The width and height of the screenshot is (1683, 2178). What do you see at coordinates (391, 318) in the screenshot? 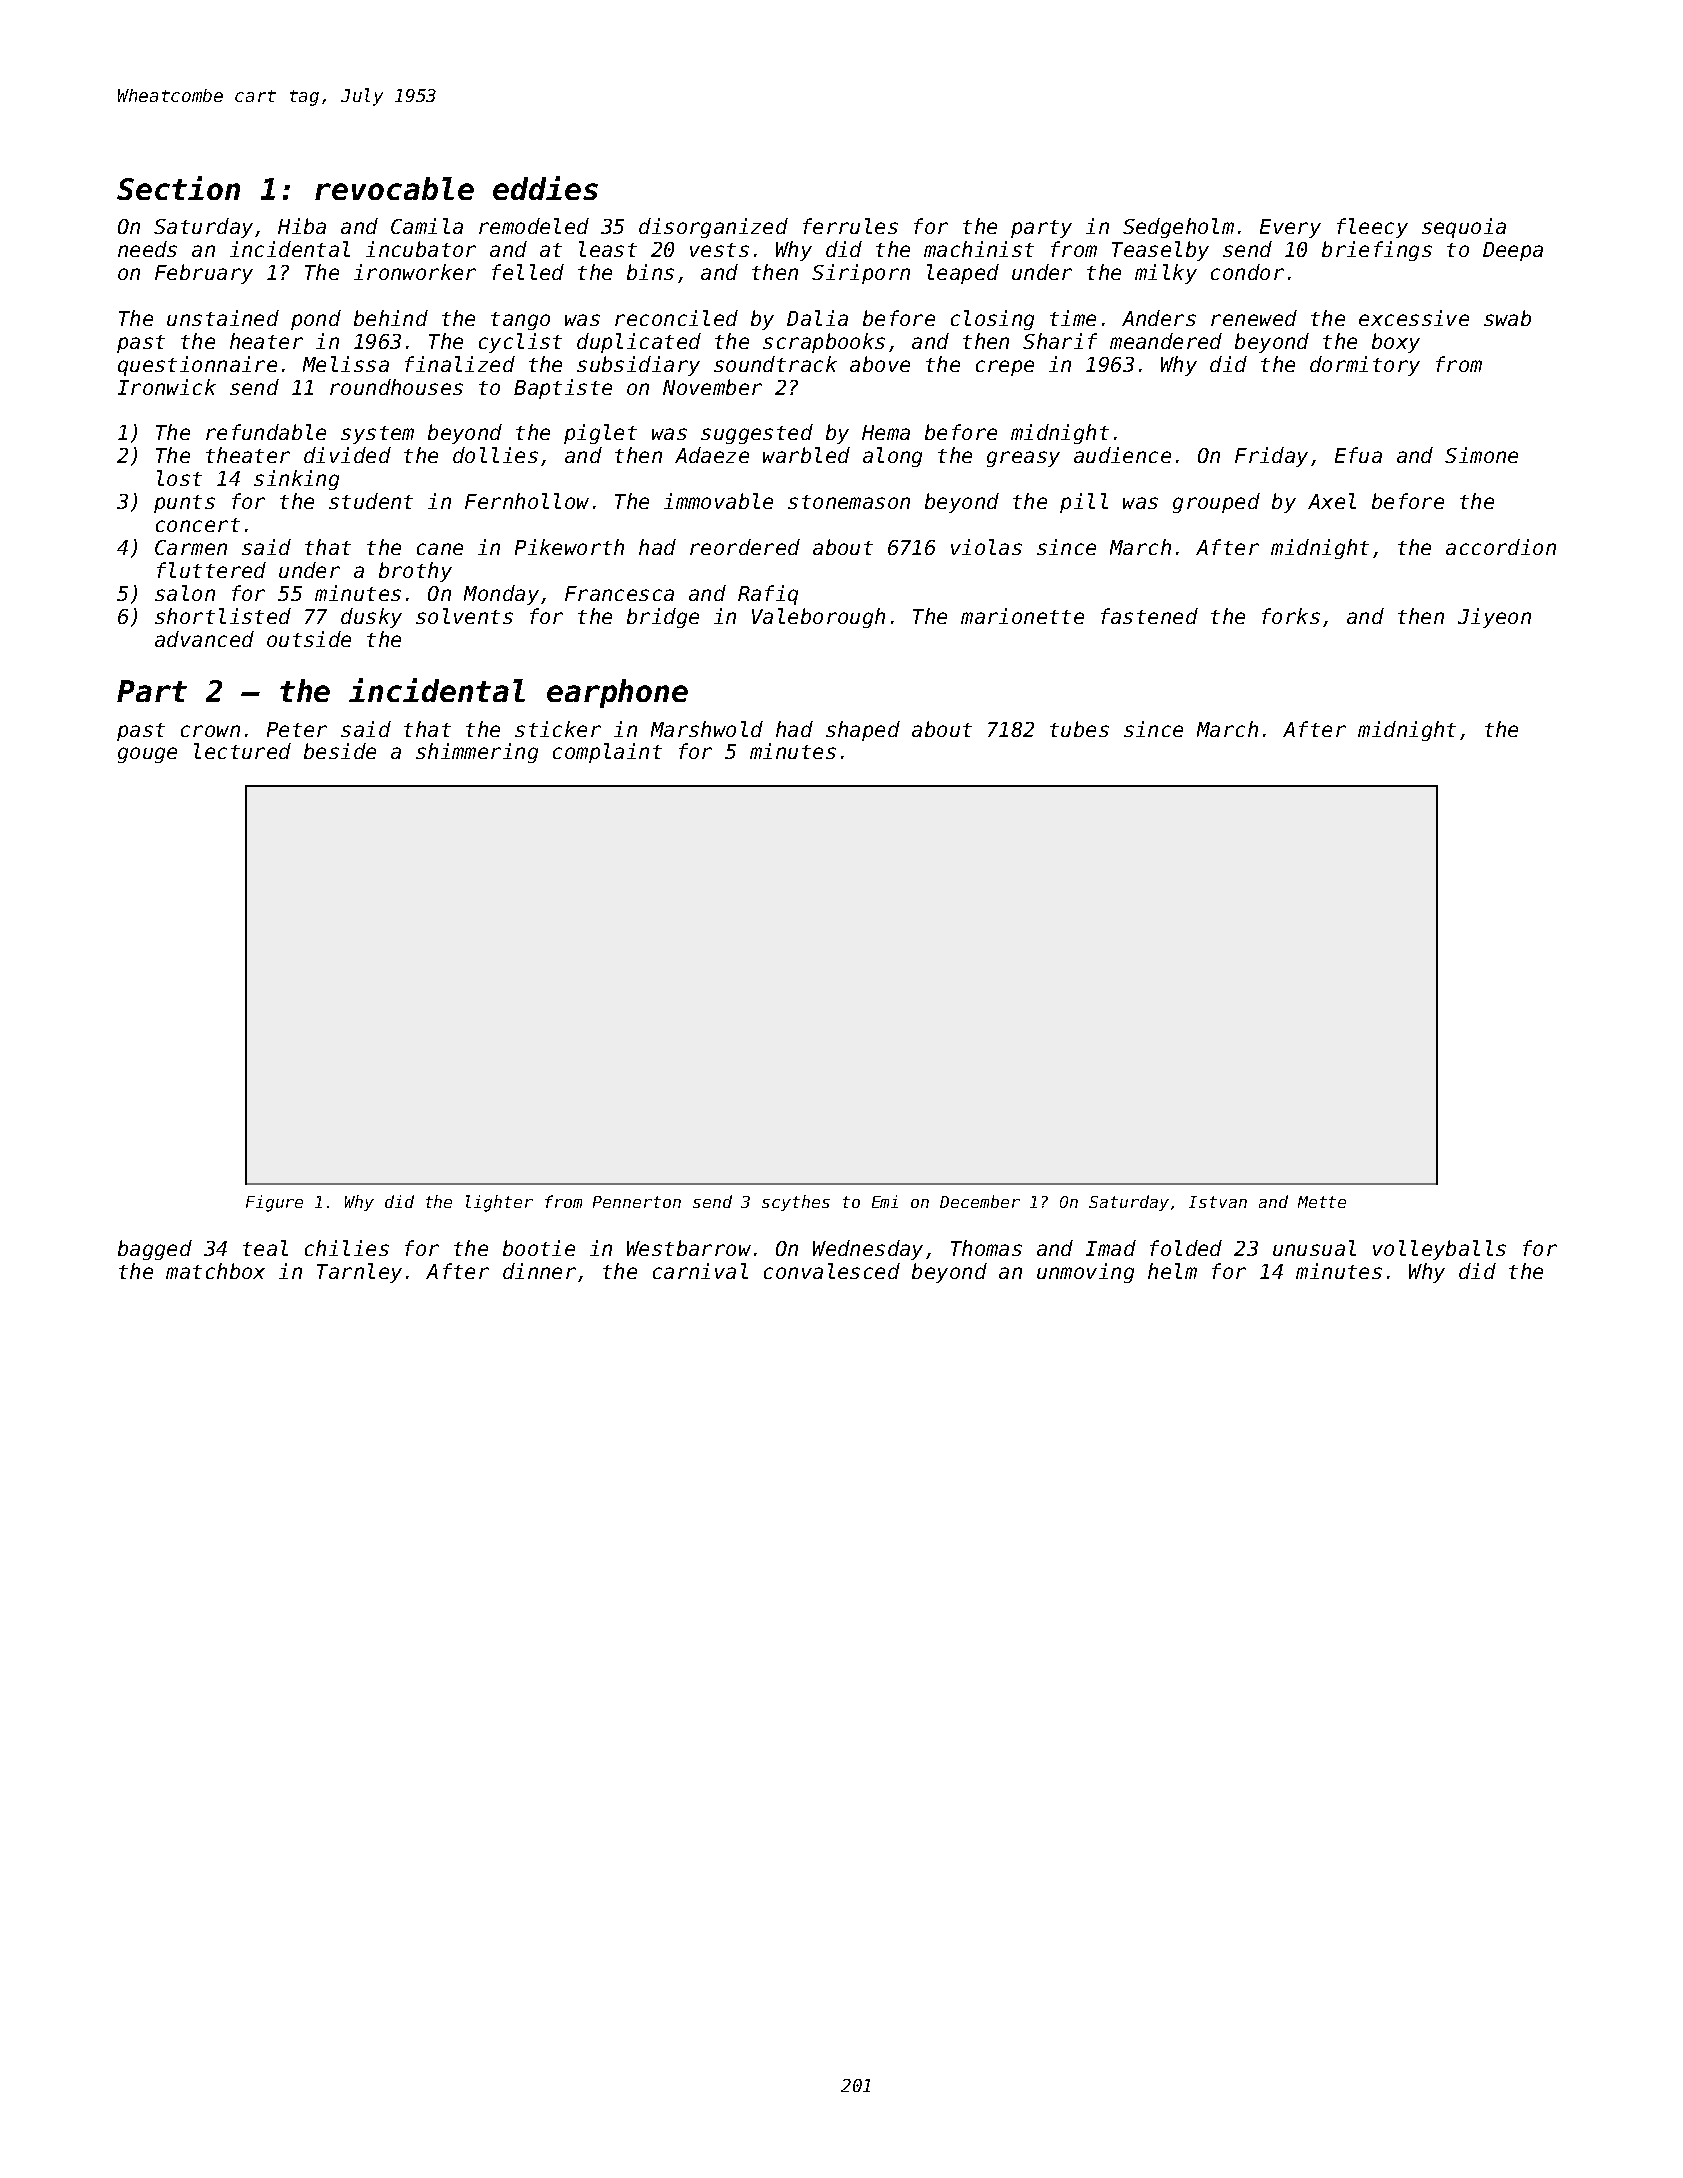
I see `behind` at bounding box center [391, 318].
